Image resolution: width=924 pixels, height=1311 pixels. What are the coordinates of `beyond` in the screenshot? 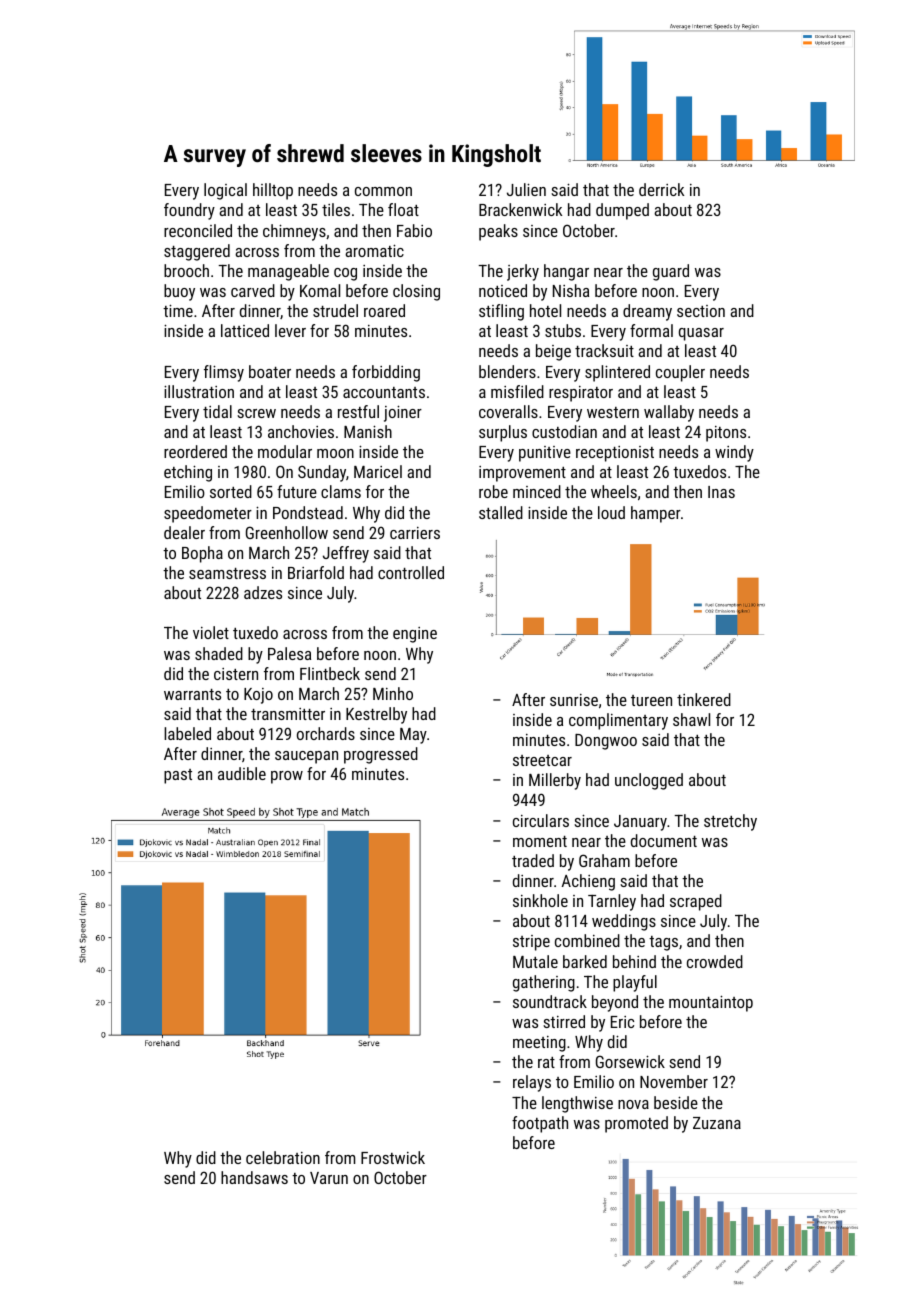 It's located at (615, 1003).
